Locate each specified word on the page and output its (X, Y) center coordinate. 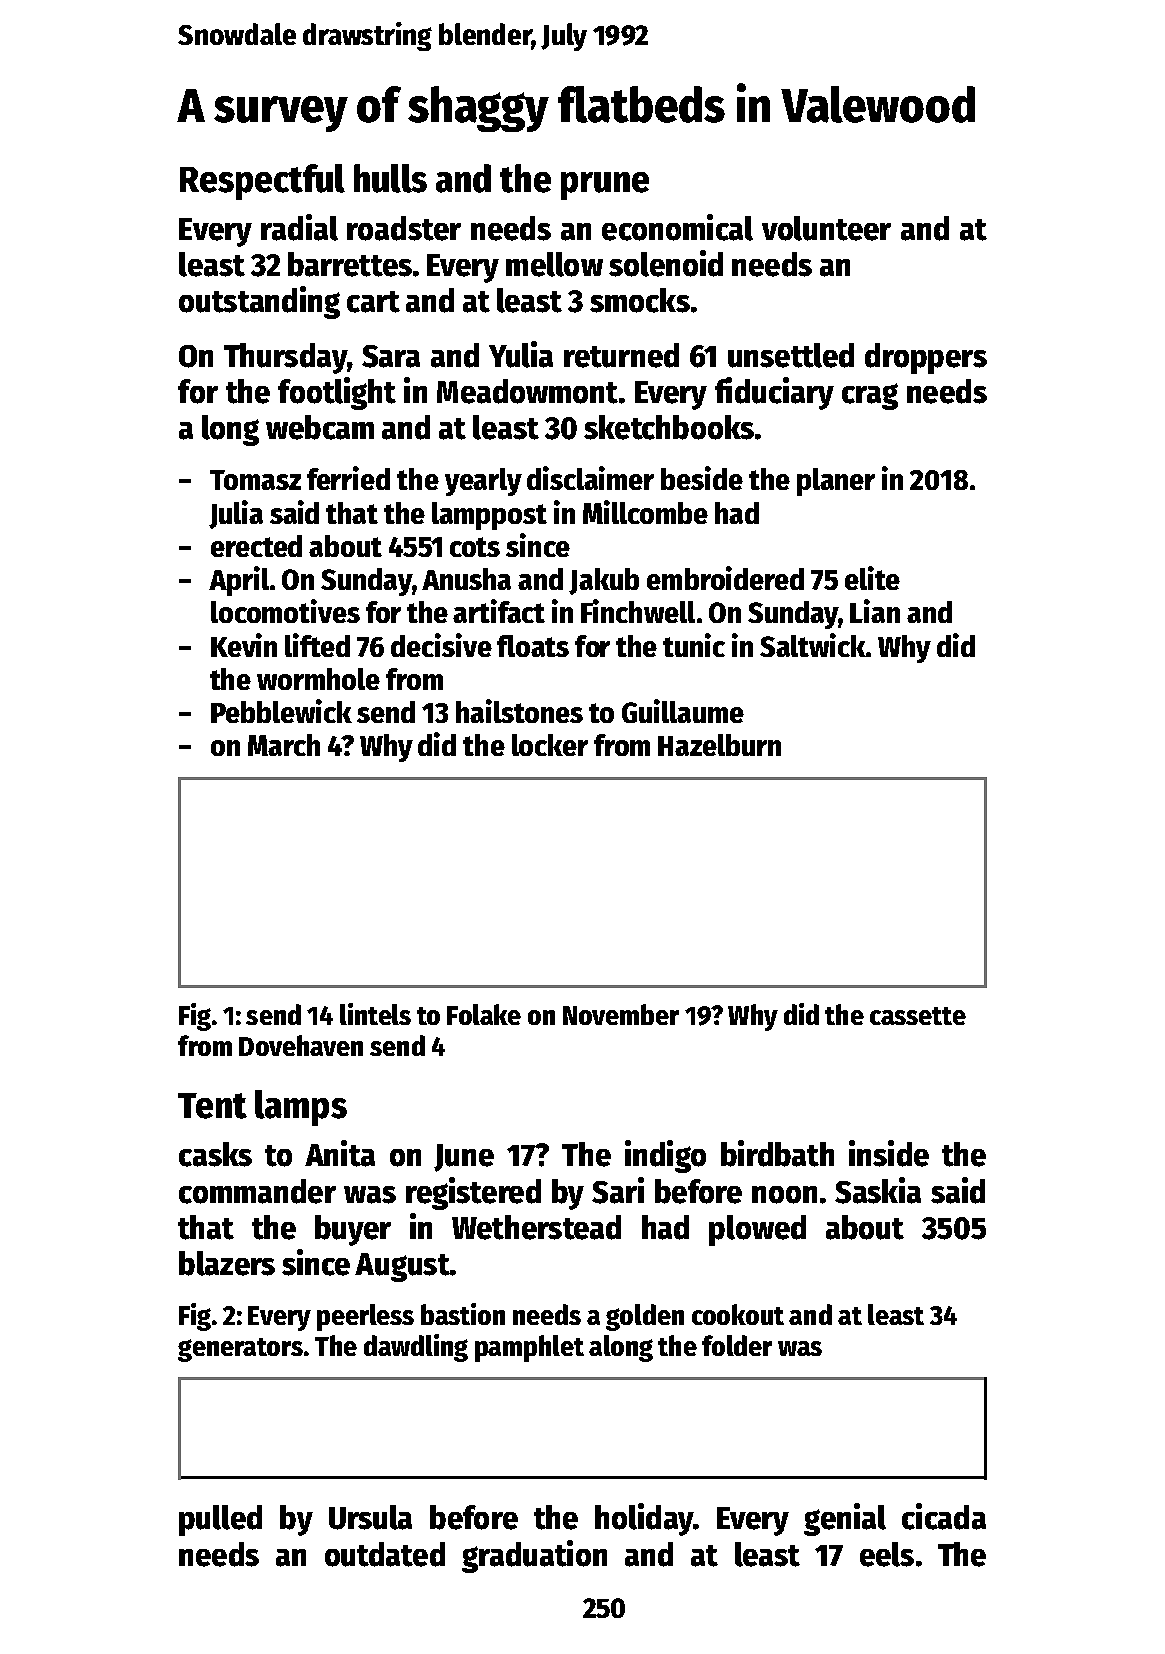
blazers (227, 1263)
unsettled (791, 355)
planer (836, 482)
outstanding (259, 302)
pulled (220, 1520)
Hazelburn (719, 745)
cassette (918, 1016)
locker (550, 745)
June (464, 1158)
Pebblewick (281, 711)
